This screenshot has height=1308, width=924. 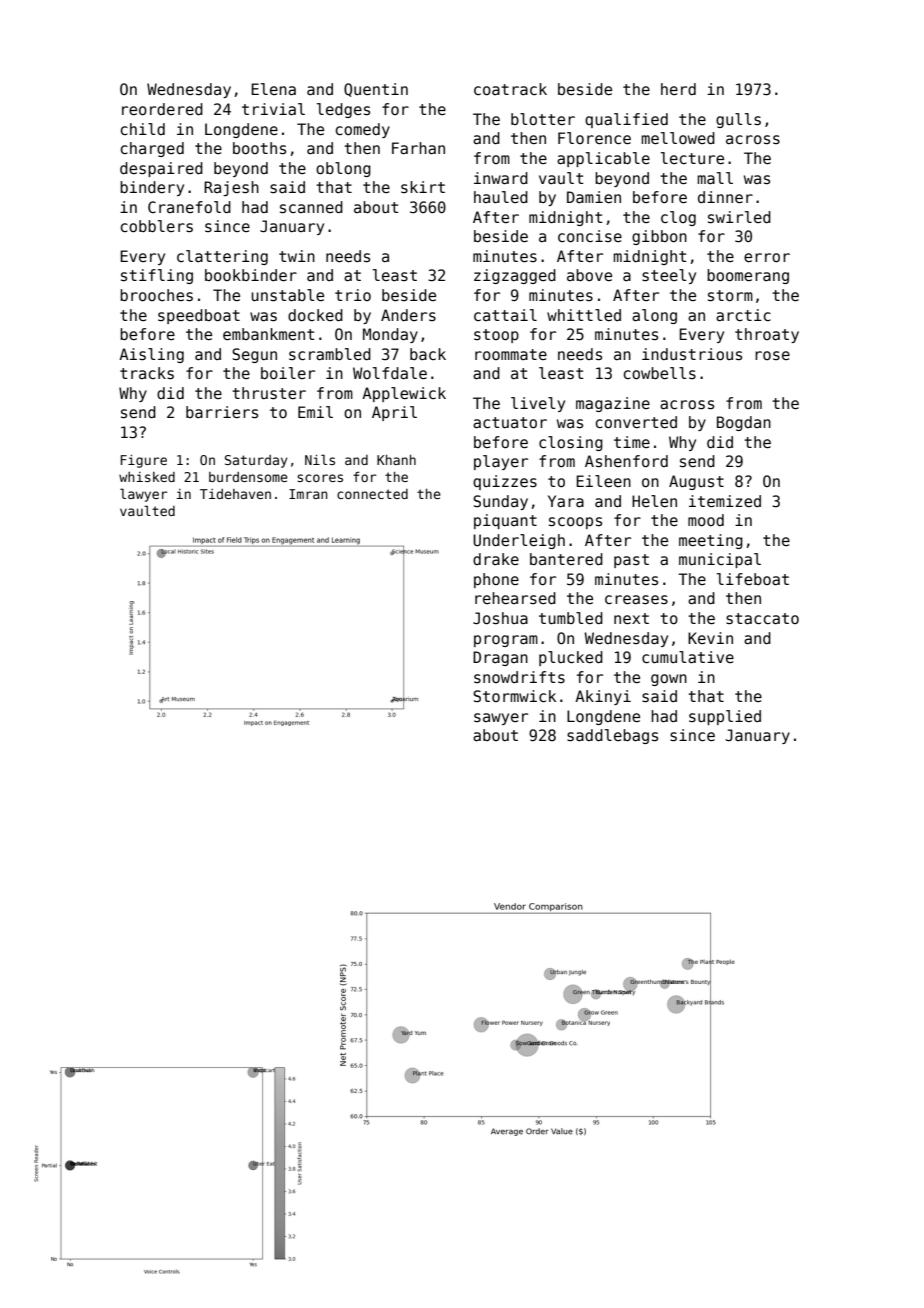 I want to click on coatrack, so click(x=510, y=89).
